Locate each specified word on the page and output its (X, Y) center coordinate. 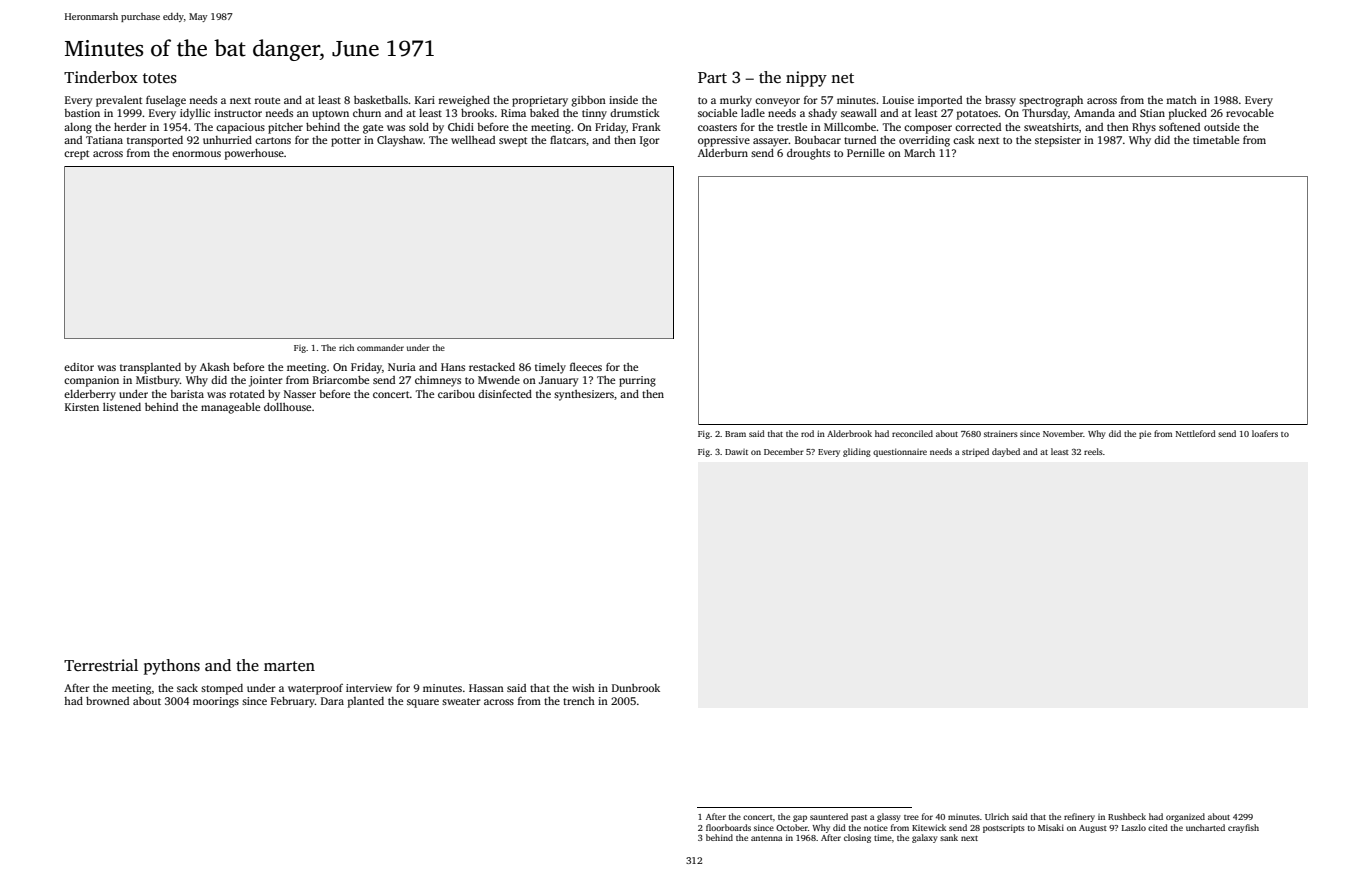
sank (949, 837)
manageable (230, 408)
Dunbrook (636, 688)
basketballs (381, 100)
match (1181, 100)
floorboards (728, 827)
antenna (766, 838)
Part (712, 77)
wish (583, 688)
